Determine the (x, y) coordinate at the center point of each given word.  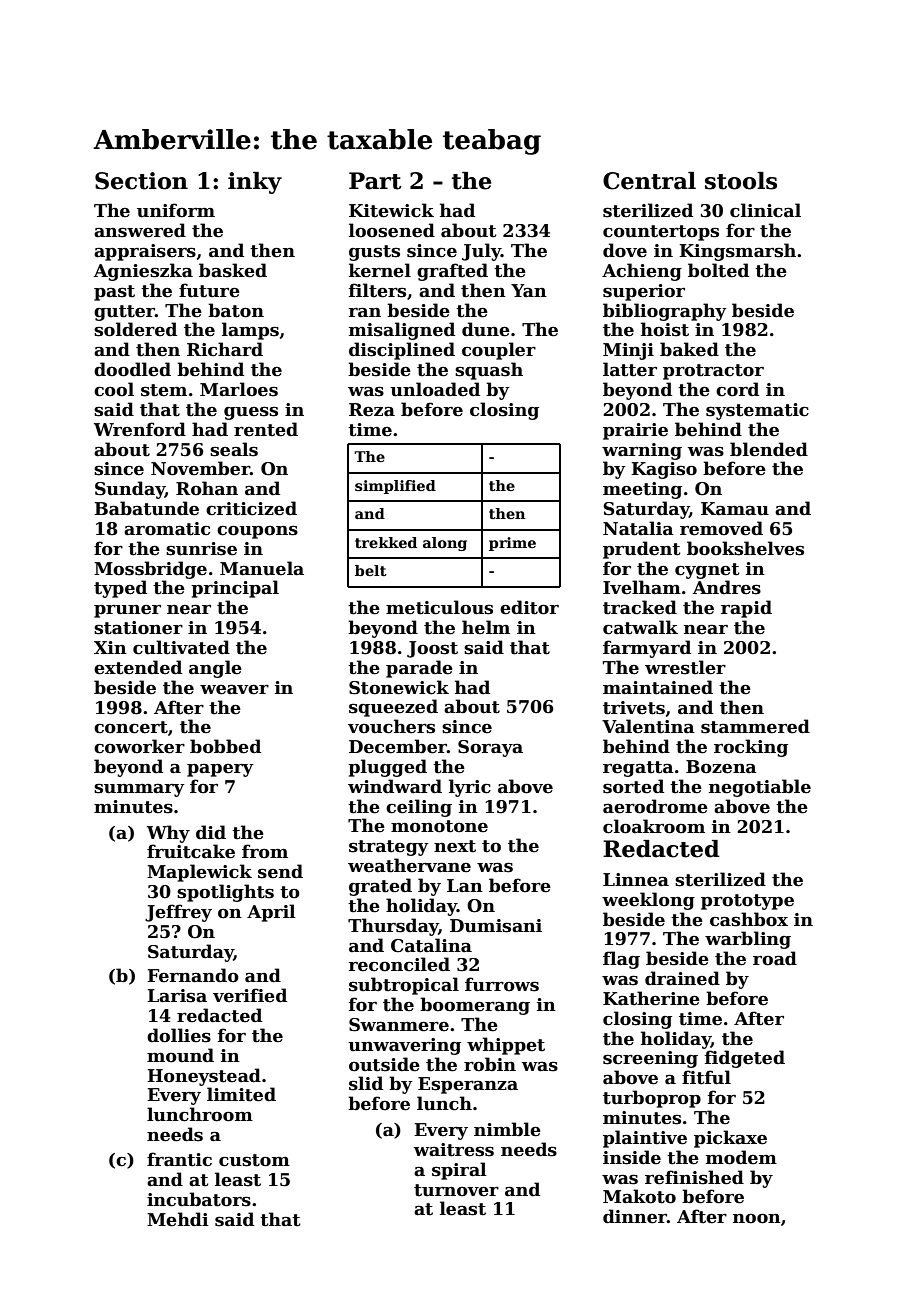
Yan (529, 291)
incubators (199, 1199)
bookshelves (745, 548)
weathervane (409, 865)
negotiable (760, 788)
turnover (456, 1190)
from (265, 851)
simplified (395, 487)
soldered (135, 329)
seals (234, 449)
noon (757, 1218)
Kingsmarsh (737, 252)
